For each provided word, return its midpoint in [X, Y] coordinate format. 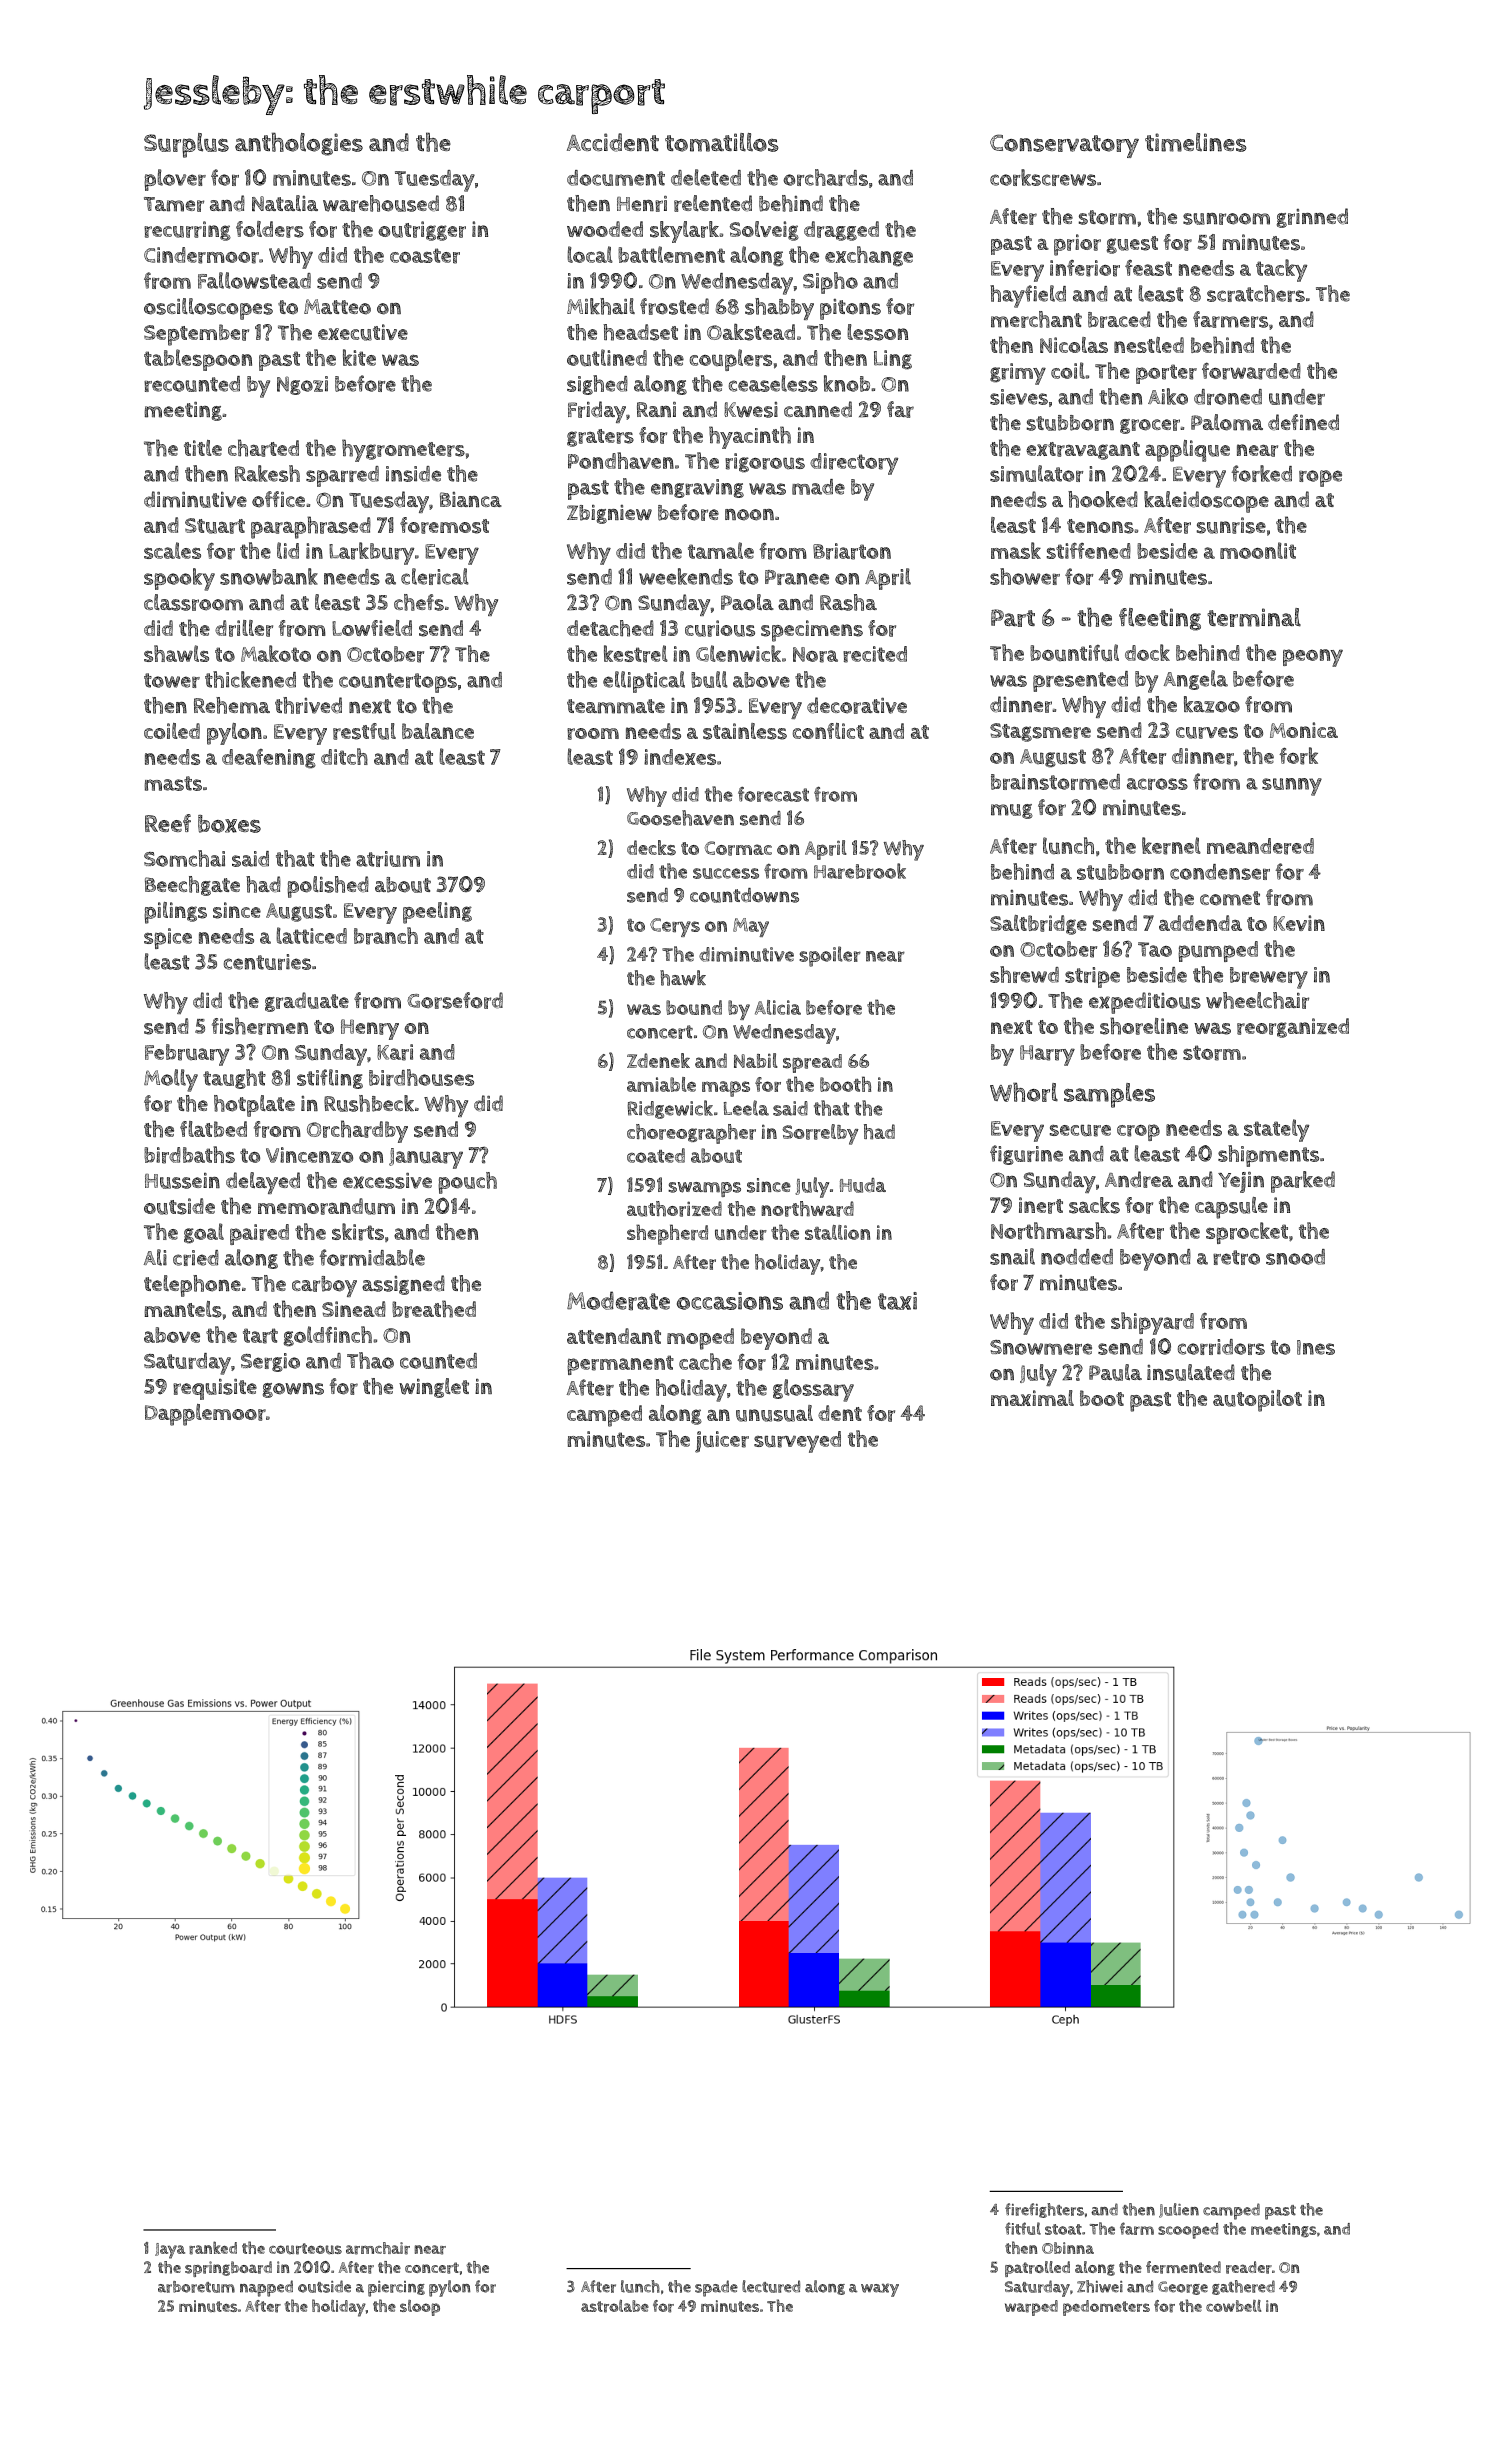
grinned [1312, 218]
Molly [171, 1080]
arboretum [196, 2287]
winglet [434, 1388]
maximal [1032, 1398]
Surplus [186, 145]
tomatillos [721, 142]
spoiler [830, 956]
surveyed [797, 1442]
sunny [1292, 787]
